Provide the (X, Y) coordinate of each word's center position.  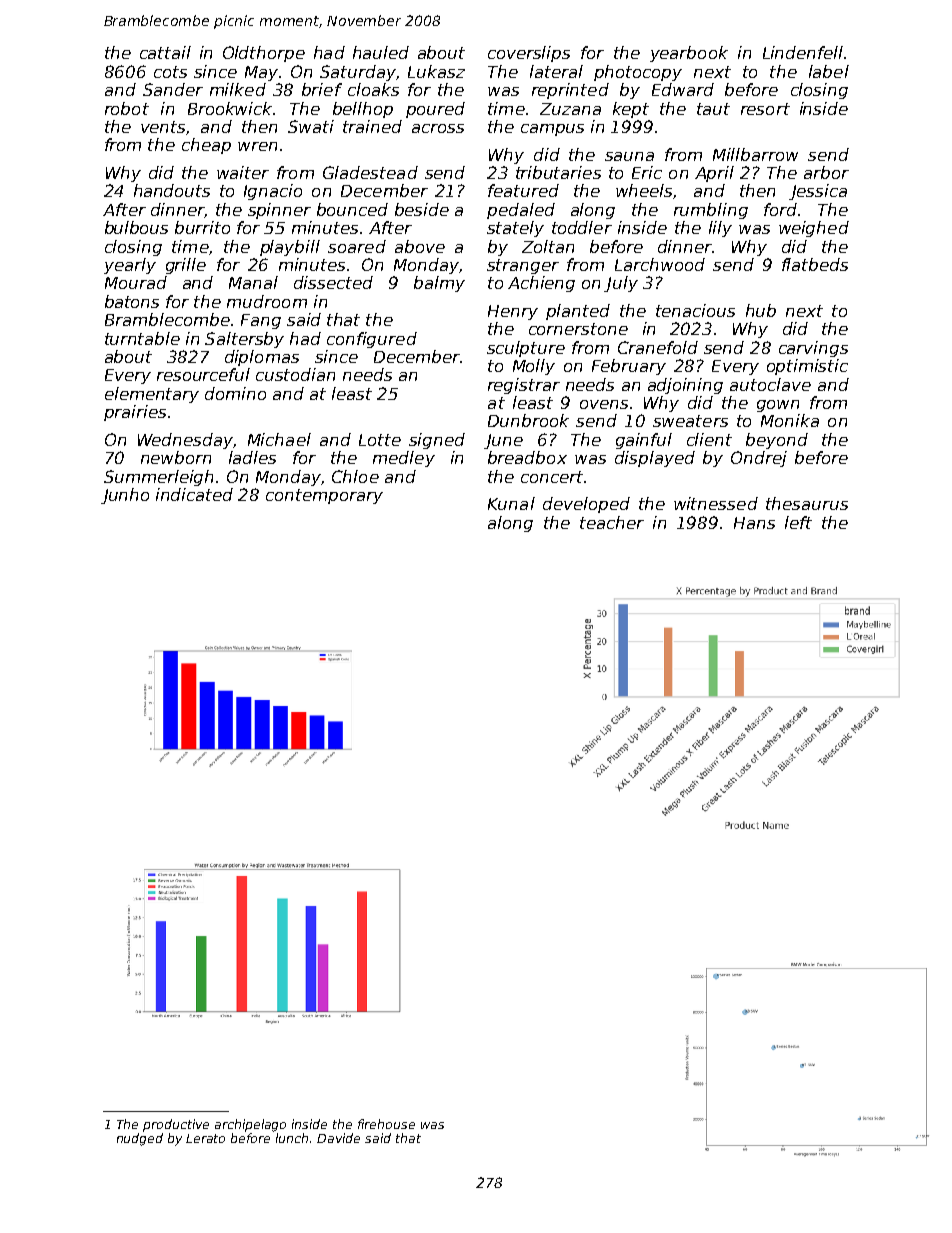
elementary (152, 395)
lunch (292, 1138)
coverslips (529, 54)
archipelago (250, 1125)
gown (778, 406)
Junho (125, 496)
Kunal (511, 503)
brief (322, 89)
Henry (513, 312)
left (798, 522)
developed (586, 505)
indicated (194, 494)
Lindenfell (803, 52)
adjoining (685, 386)
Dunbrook (528, 420)
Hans (754, 523)
